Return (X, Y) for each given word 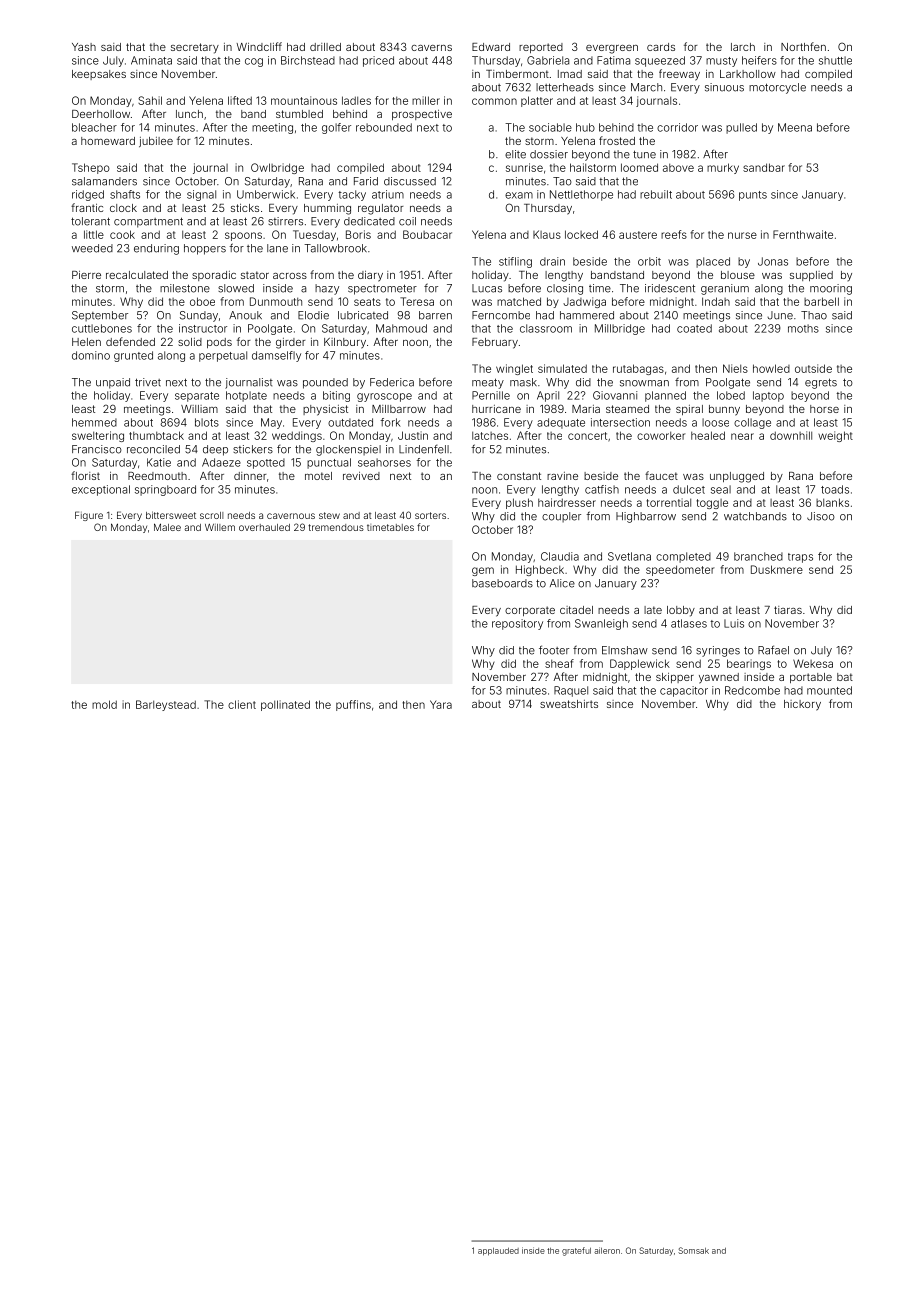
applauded (498, 1252)
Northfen (803, 46)
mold (104, 704)
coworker (661, 435)
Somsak (693, 1250)
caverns (431, 48)
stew (329, 515)
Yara (441, 704)
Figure (89, 516)
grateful (576, 1251)
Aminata (151, 60)
